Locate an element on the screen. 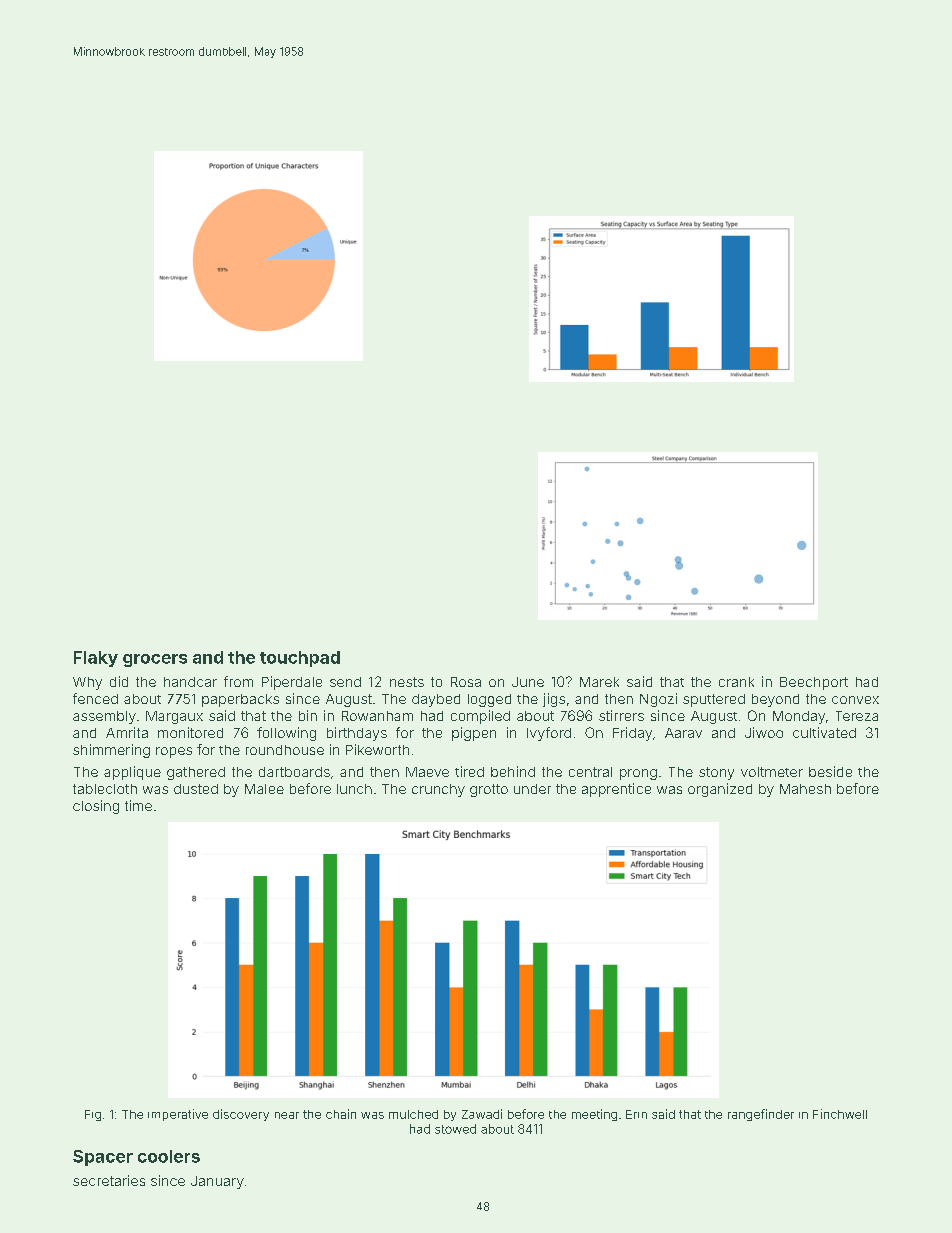 Image resolution: width=952 pixels, height=1233 pixels. stirrers is located at coordinates (621, 715).
